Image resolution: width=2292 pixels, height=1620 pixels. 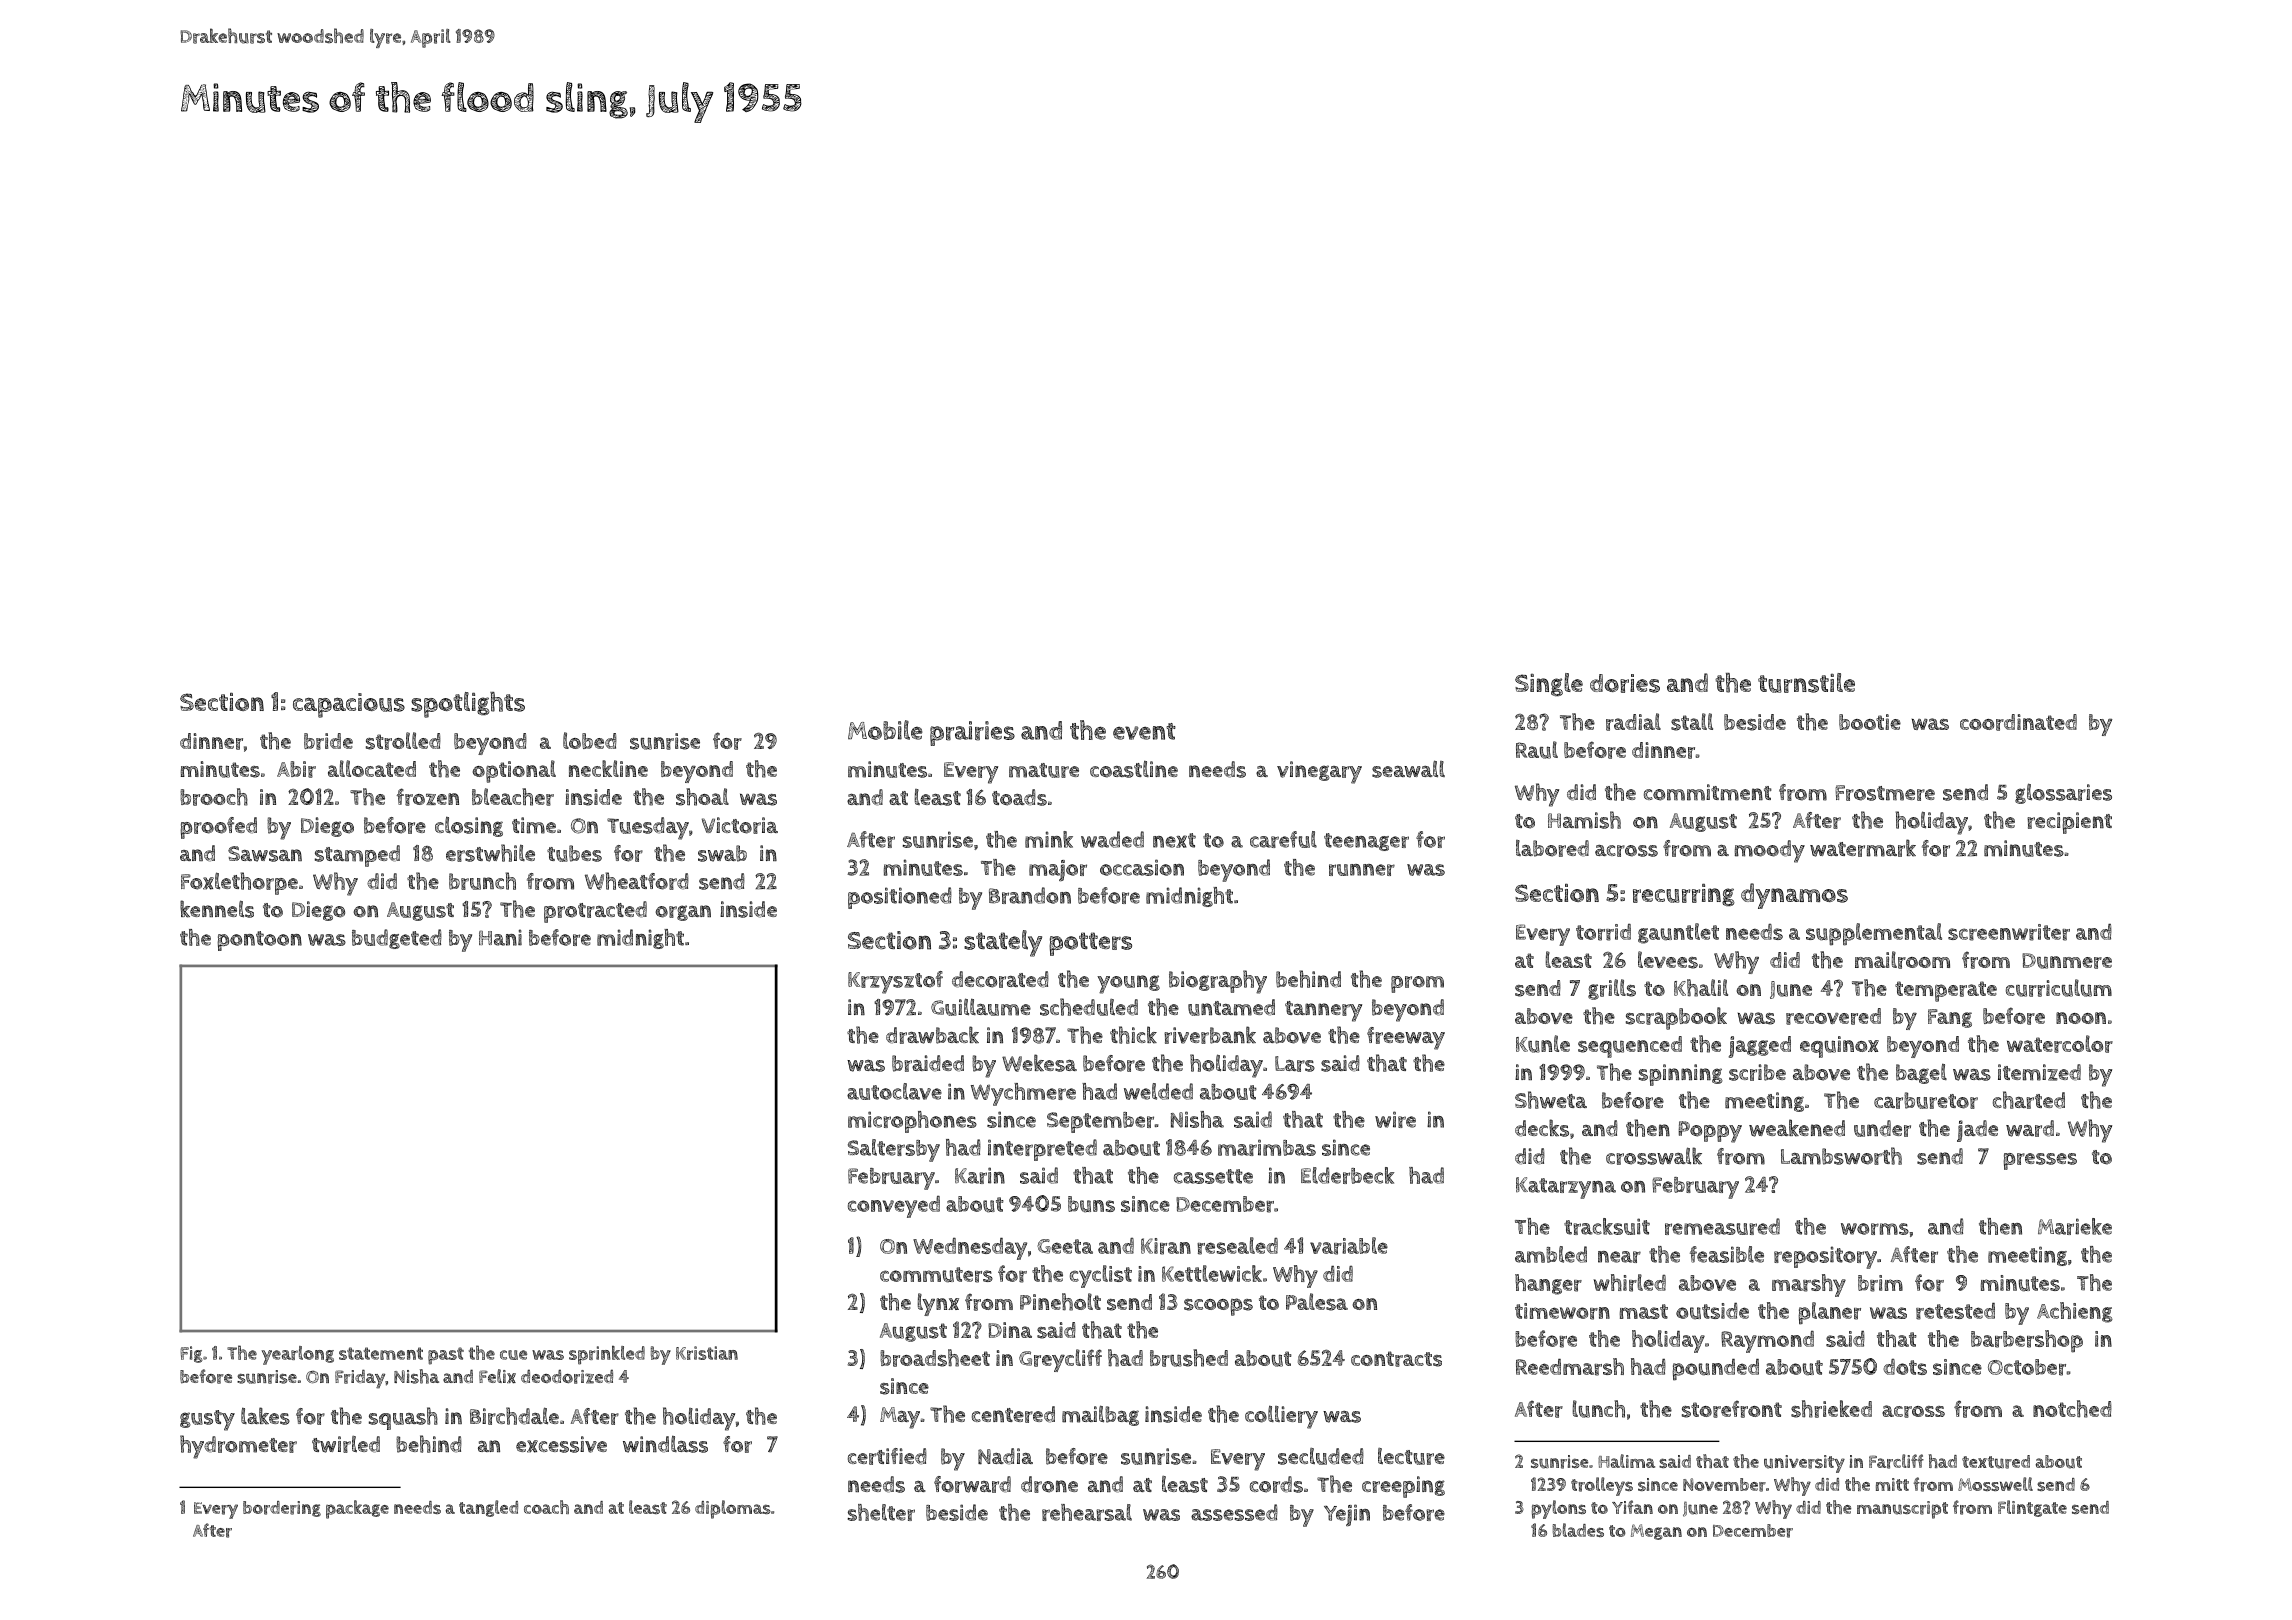 What do you see at coordinates (1087, 1512) in the screenshot?
I see `rehearsal` at bounding box center [1087, 1512].
